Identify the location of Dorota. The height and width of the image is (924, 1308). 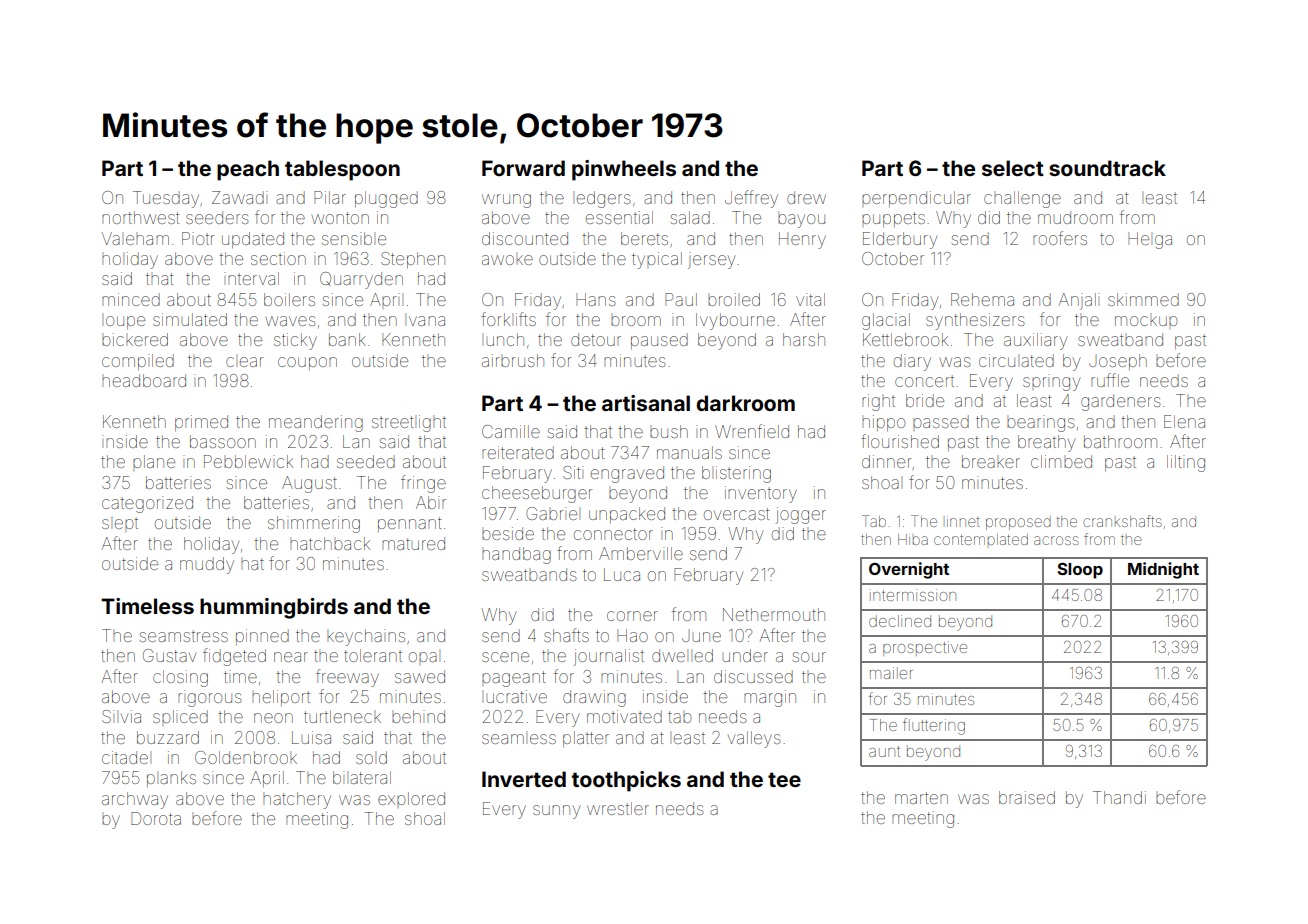
(156, 818).
